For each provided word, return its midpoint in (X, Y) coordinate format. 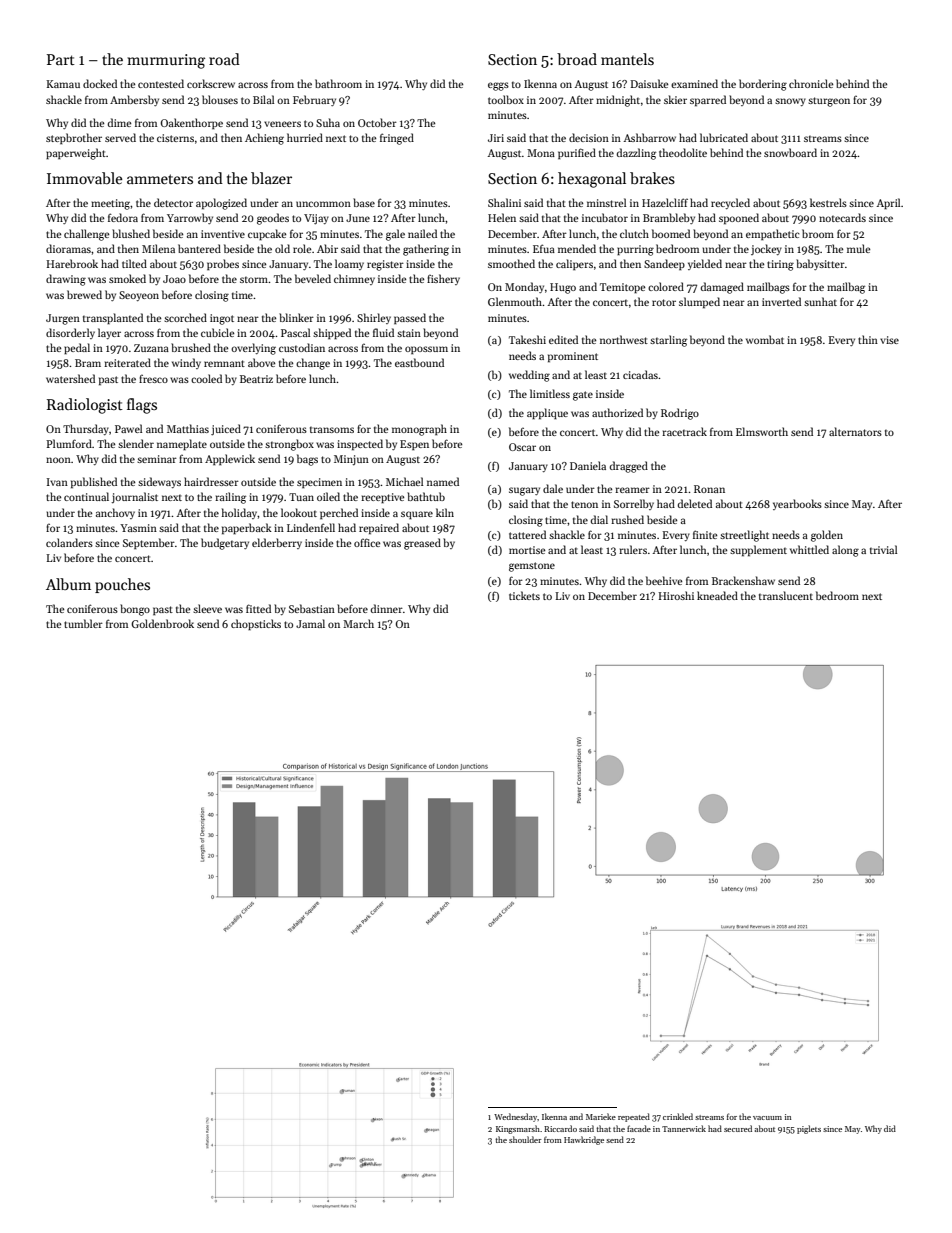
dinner (387, 608)
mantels (627, 59)
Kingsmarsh (518, 1129)
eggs (498, 86)
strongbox (289, 445)
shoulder (525, 1139)
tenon (584, 504)
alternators (855, 431)
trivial (883, 549)
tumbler (83, 623)
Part (61, 59)
